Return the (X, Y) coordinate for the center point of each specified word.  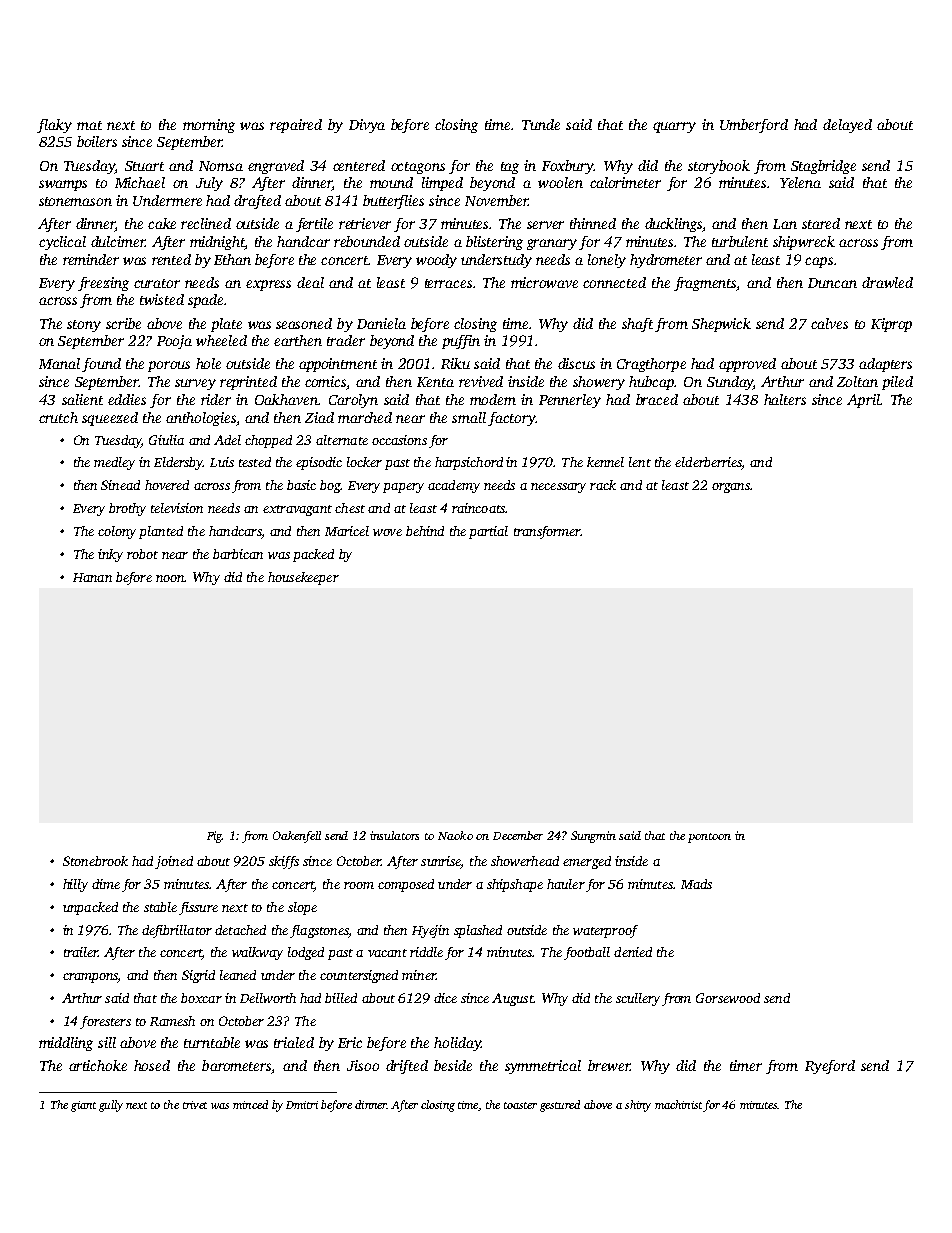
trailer (81, 952)
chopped (268, 441)
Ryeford (830, 1067)
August (512, 999)
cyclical (62, 243)
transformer (547, 532)
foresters (105, 1022)
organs (731, 488)
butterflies (393, 202)
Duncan (832, 283)
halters (785, 399)
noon (170, 578)
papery (403, 488)
